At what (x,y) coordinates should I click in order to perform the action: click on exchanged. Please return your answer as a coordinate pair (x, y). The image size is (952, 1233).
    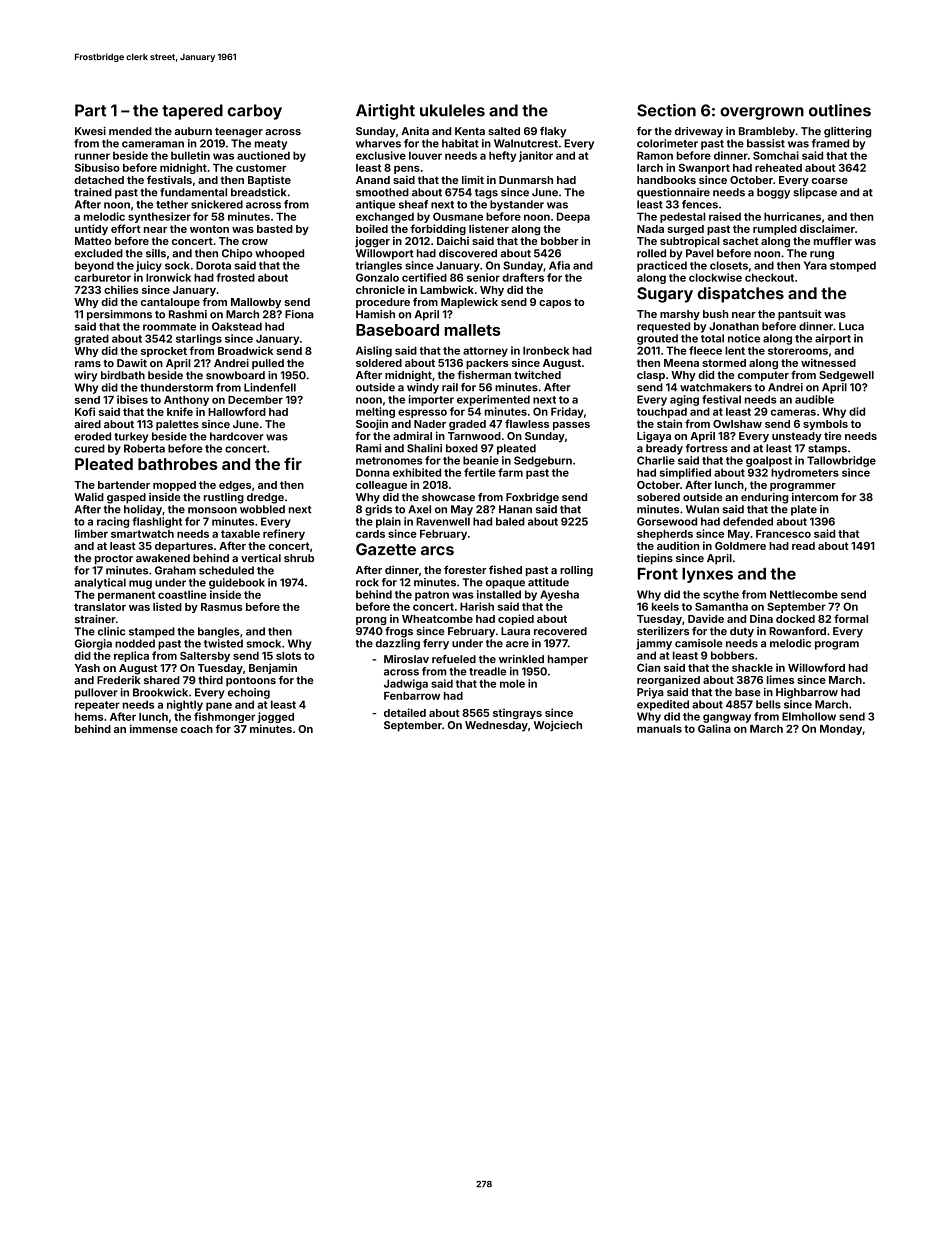
    Looking at the image, I should click on (385, 217).
